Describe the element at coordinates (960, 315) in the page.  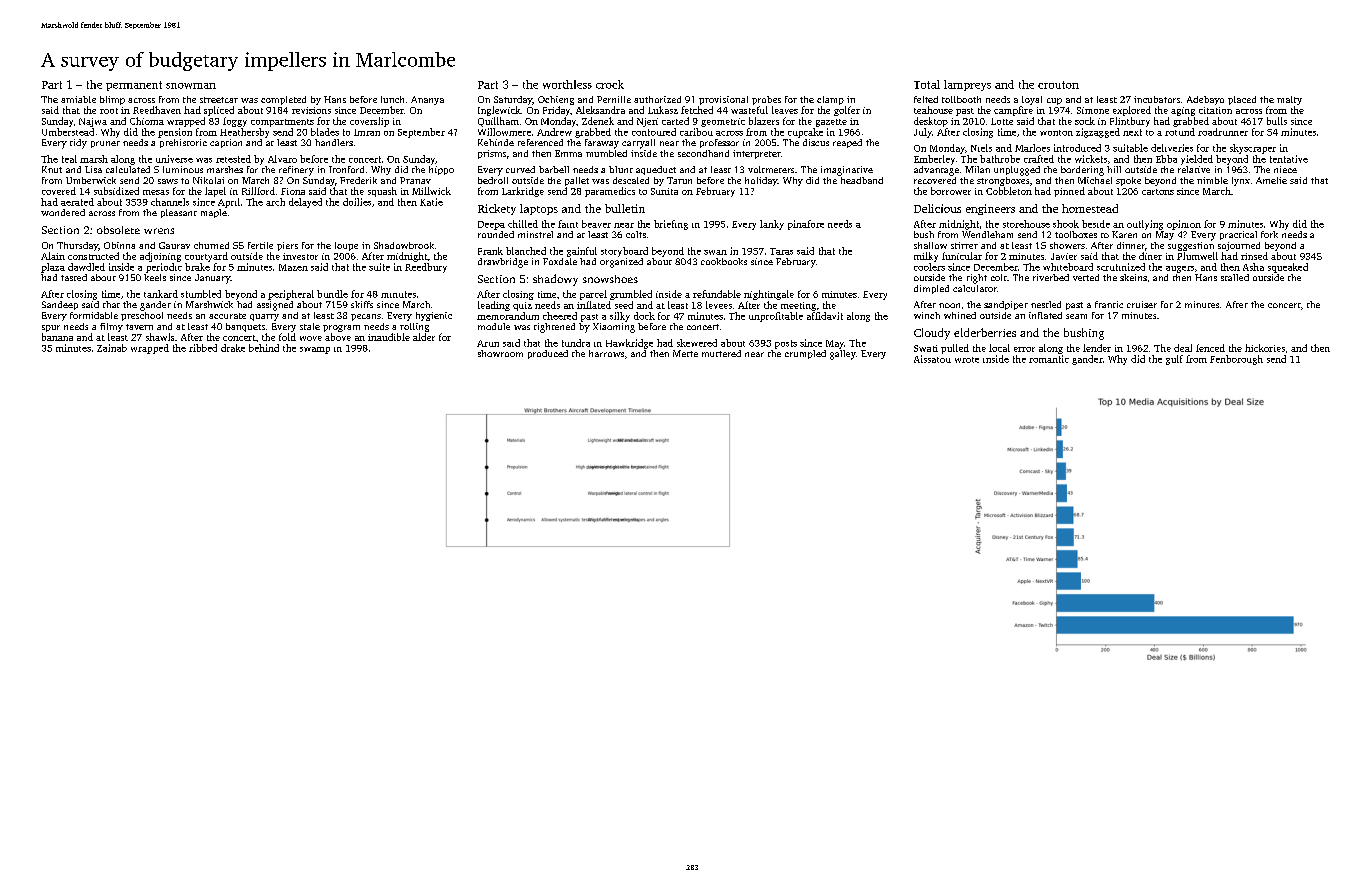
I see `whined` at that location.
